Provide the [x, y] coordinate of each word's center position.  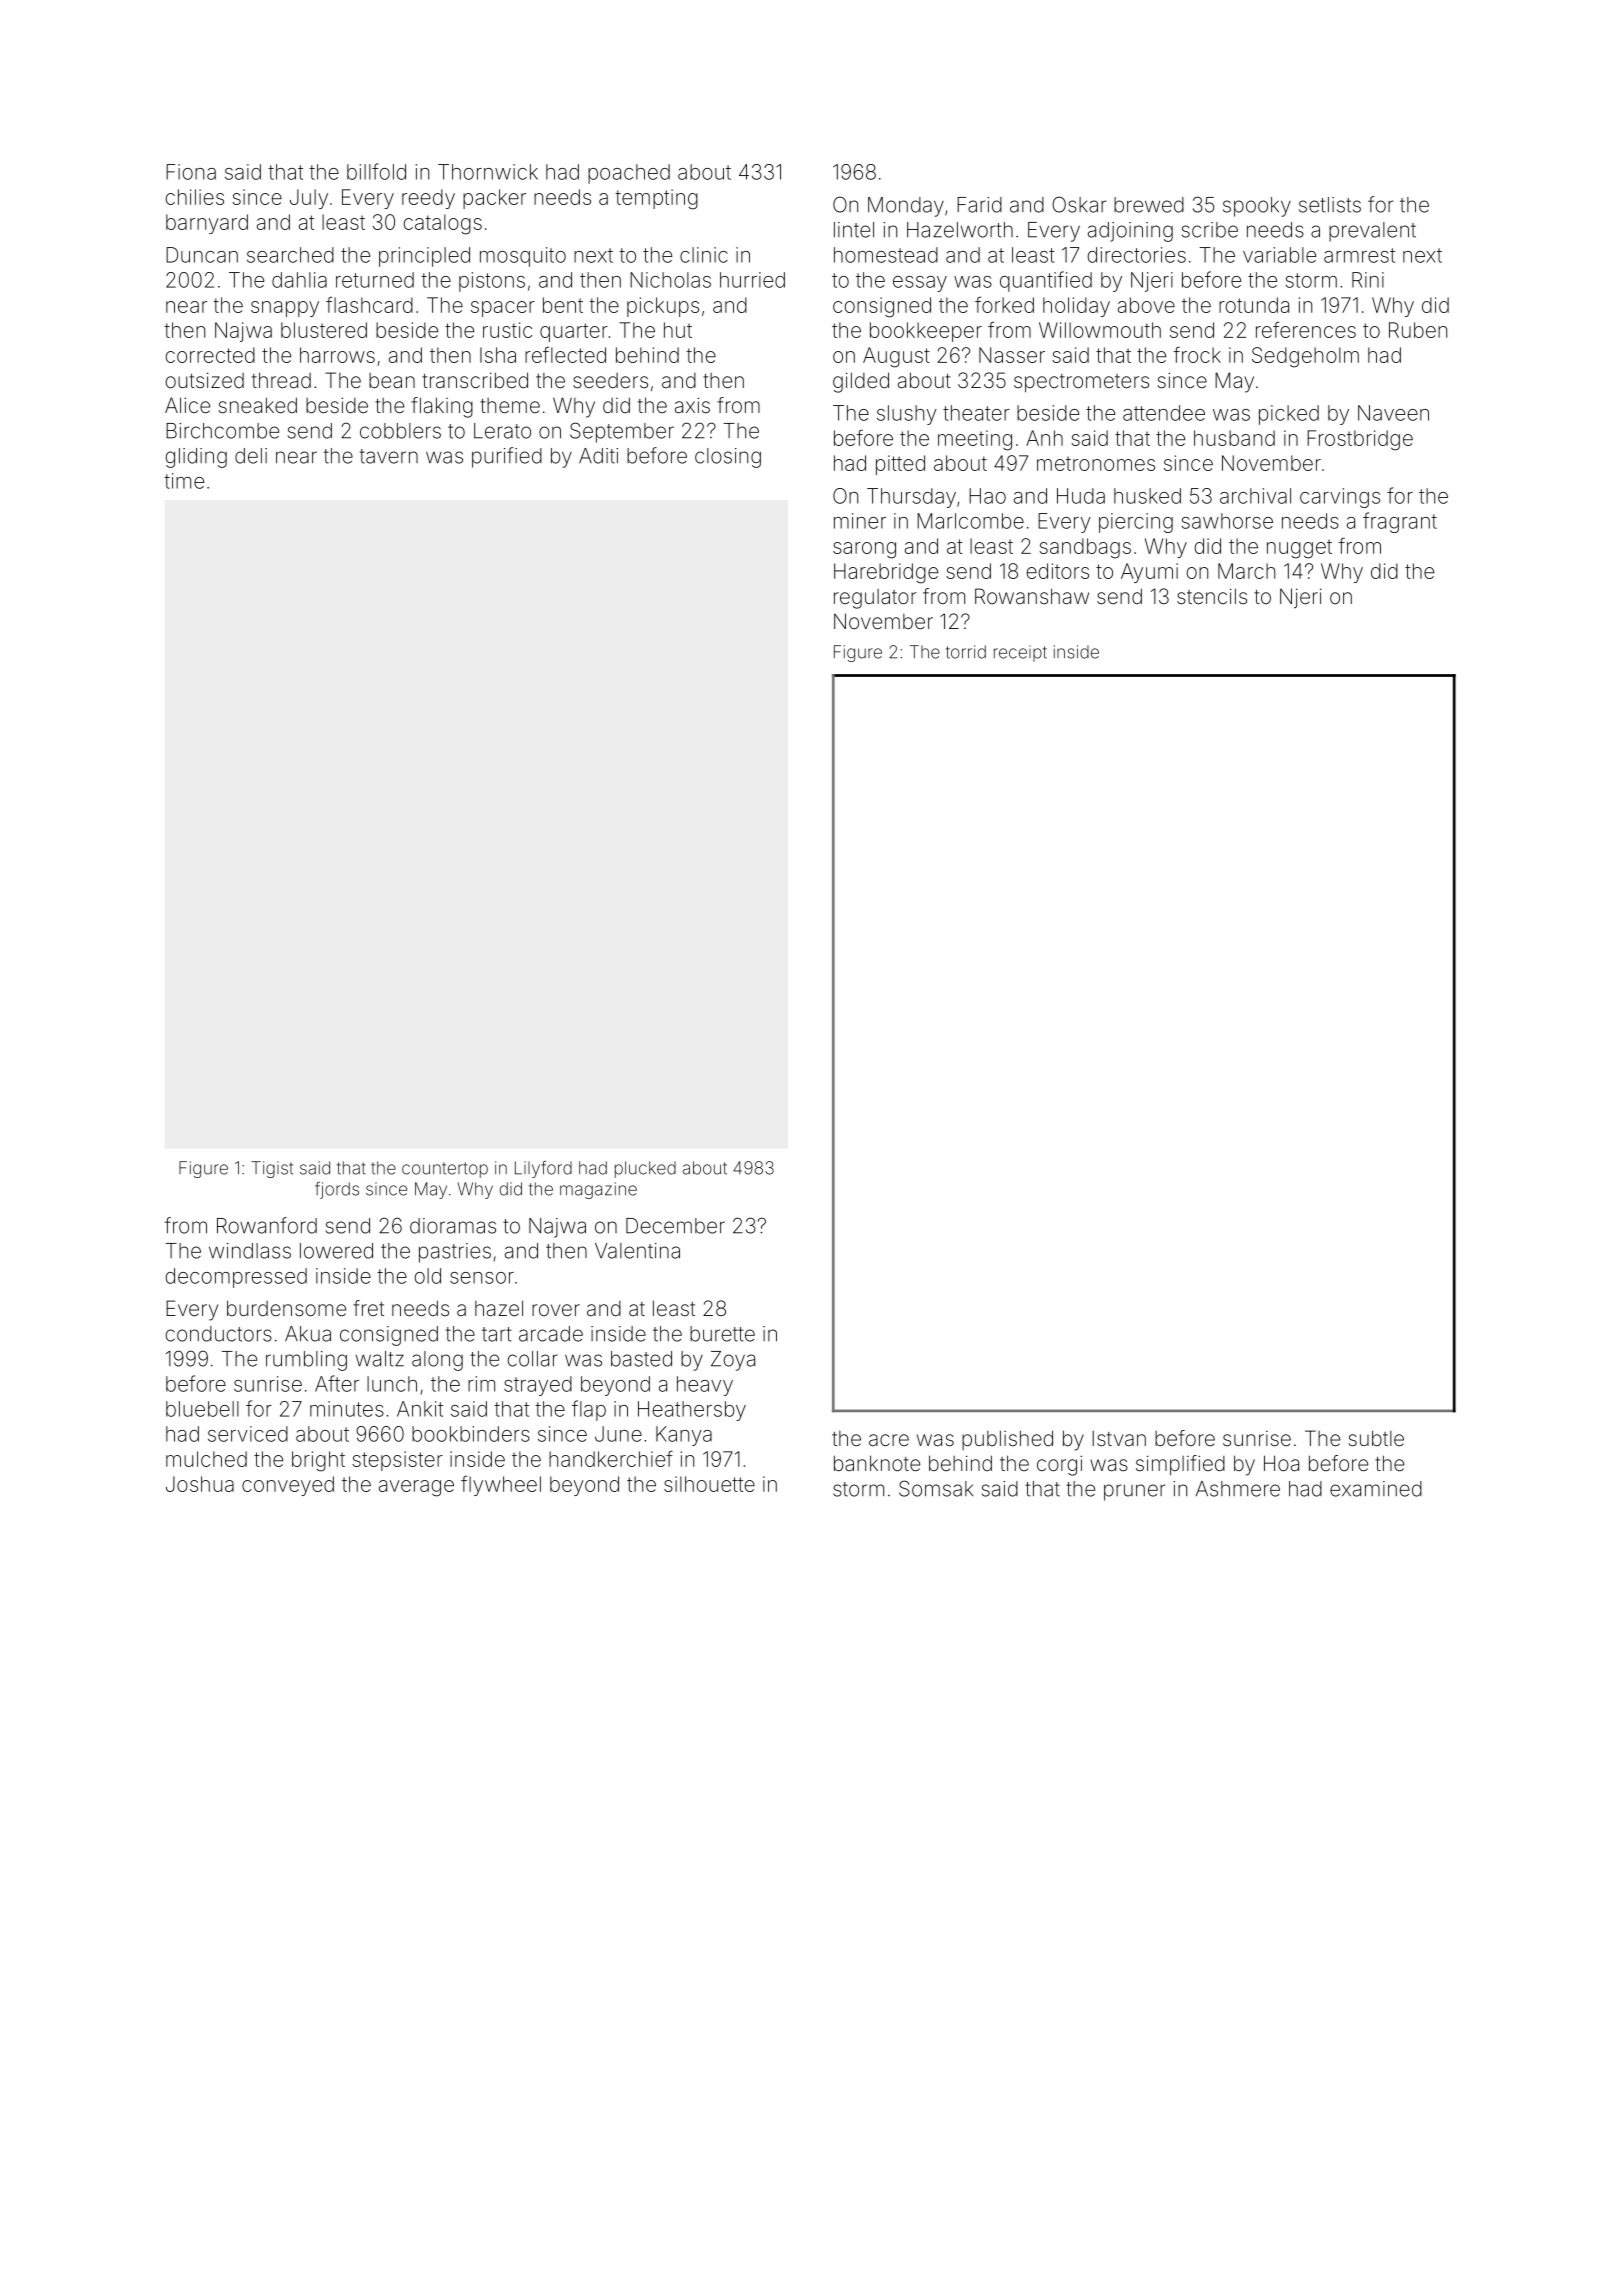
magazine [598, 1190]
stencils [1212, 596]
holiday [1076, 307]
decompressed [236, 1278]
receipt [1020, 653]
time [184, 481]
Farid [979, 205]
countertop [445, 1170]
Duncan [202, 255]
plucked [645, 1169]
